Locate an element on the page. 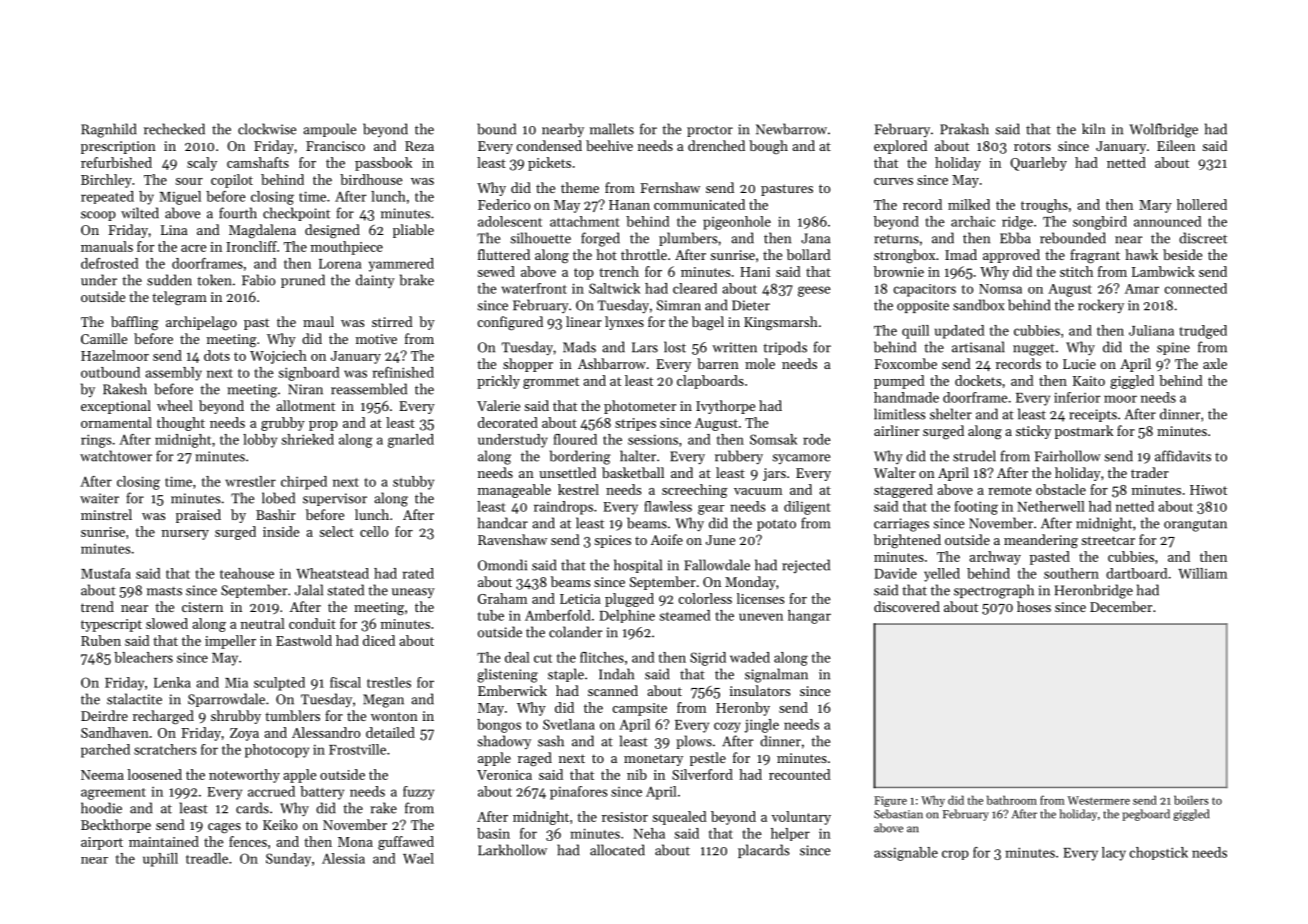  Prakash is located at coordinates (964, 129).
